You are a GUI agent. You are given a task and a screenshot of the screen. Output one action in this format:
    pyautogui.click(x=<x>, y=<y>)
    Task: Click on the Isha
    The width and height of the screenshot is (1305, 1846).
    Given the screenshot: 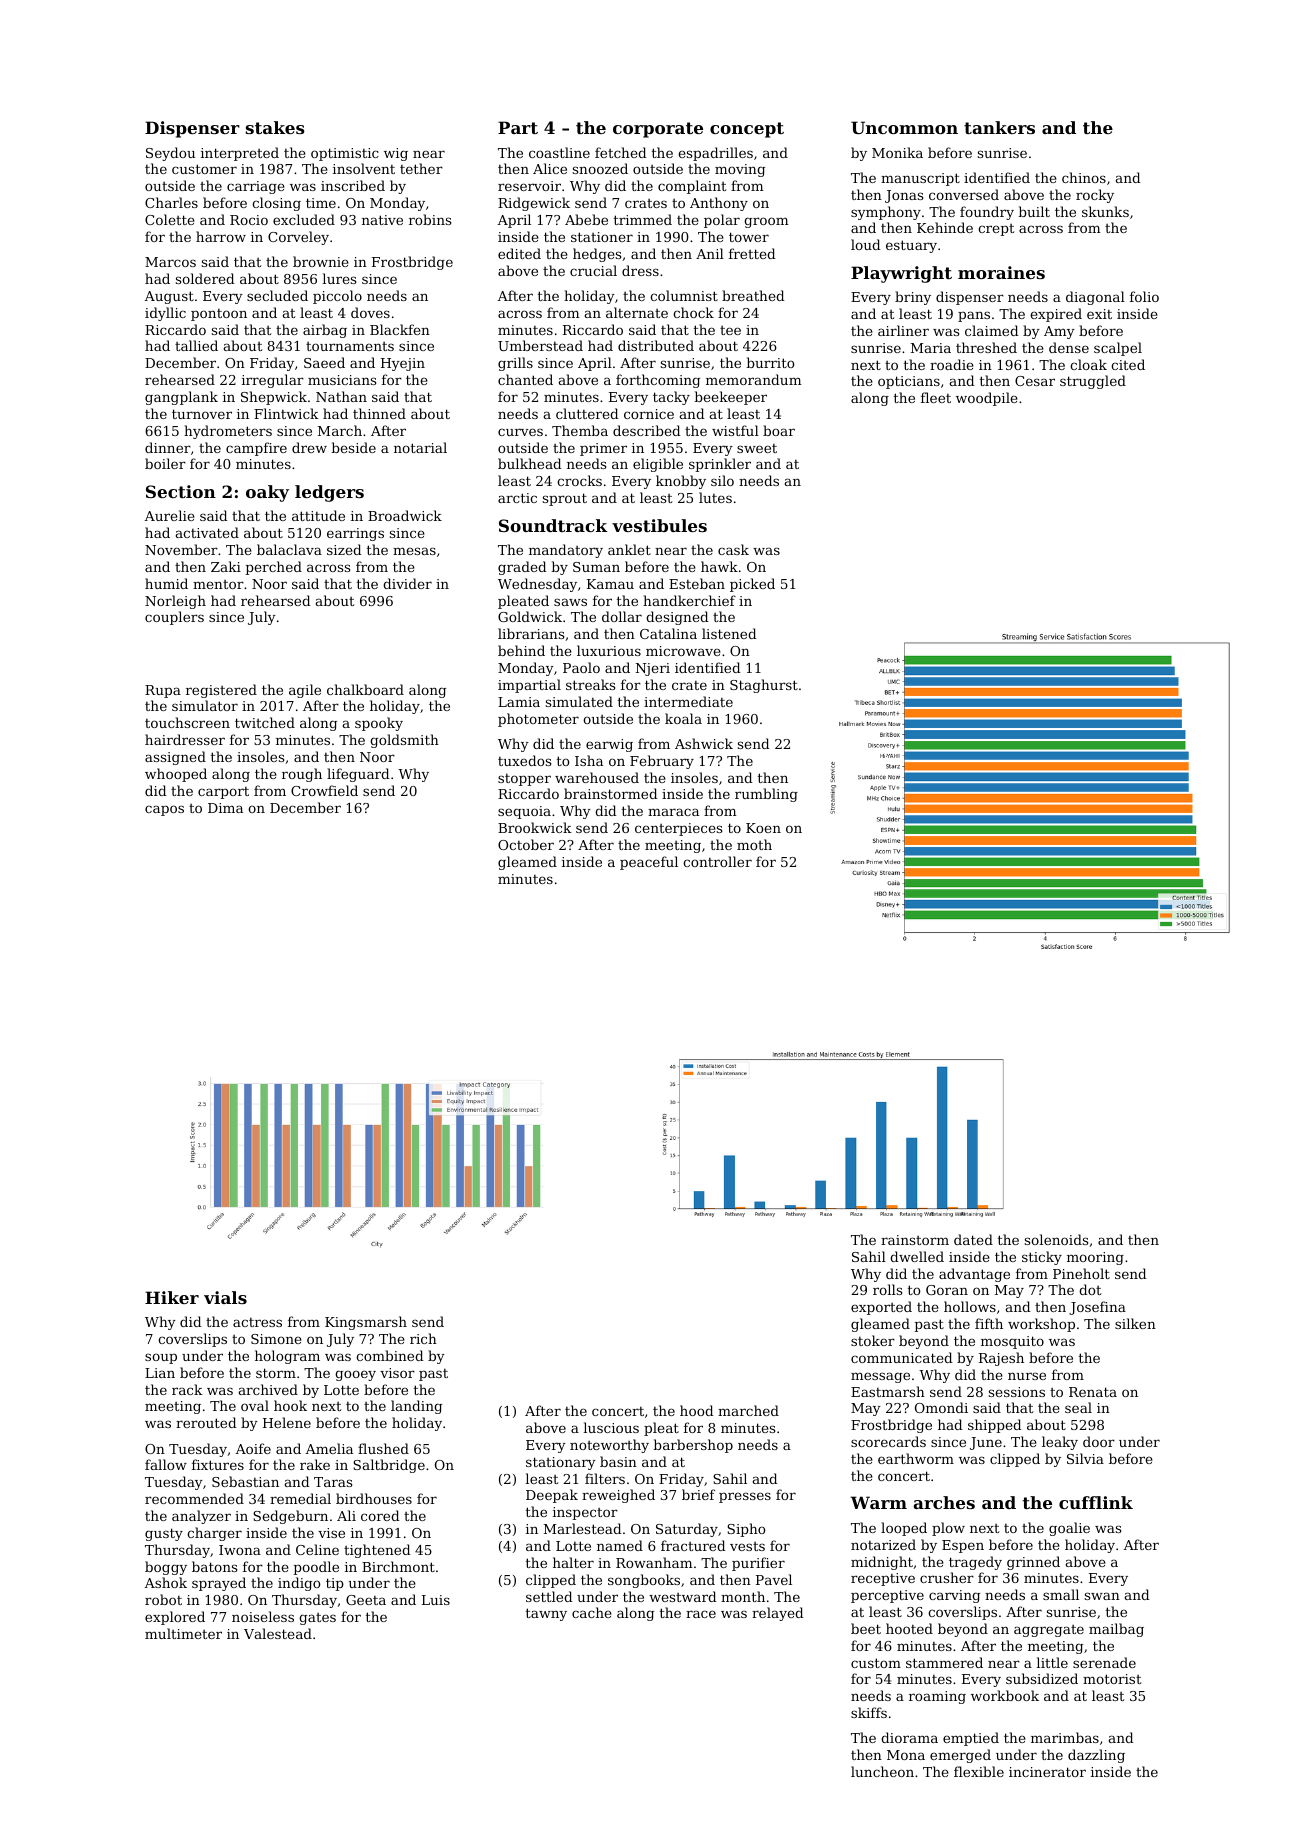 What is the action you would take?
    pyautogui.click(x=589, y=760)
